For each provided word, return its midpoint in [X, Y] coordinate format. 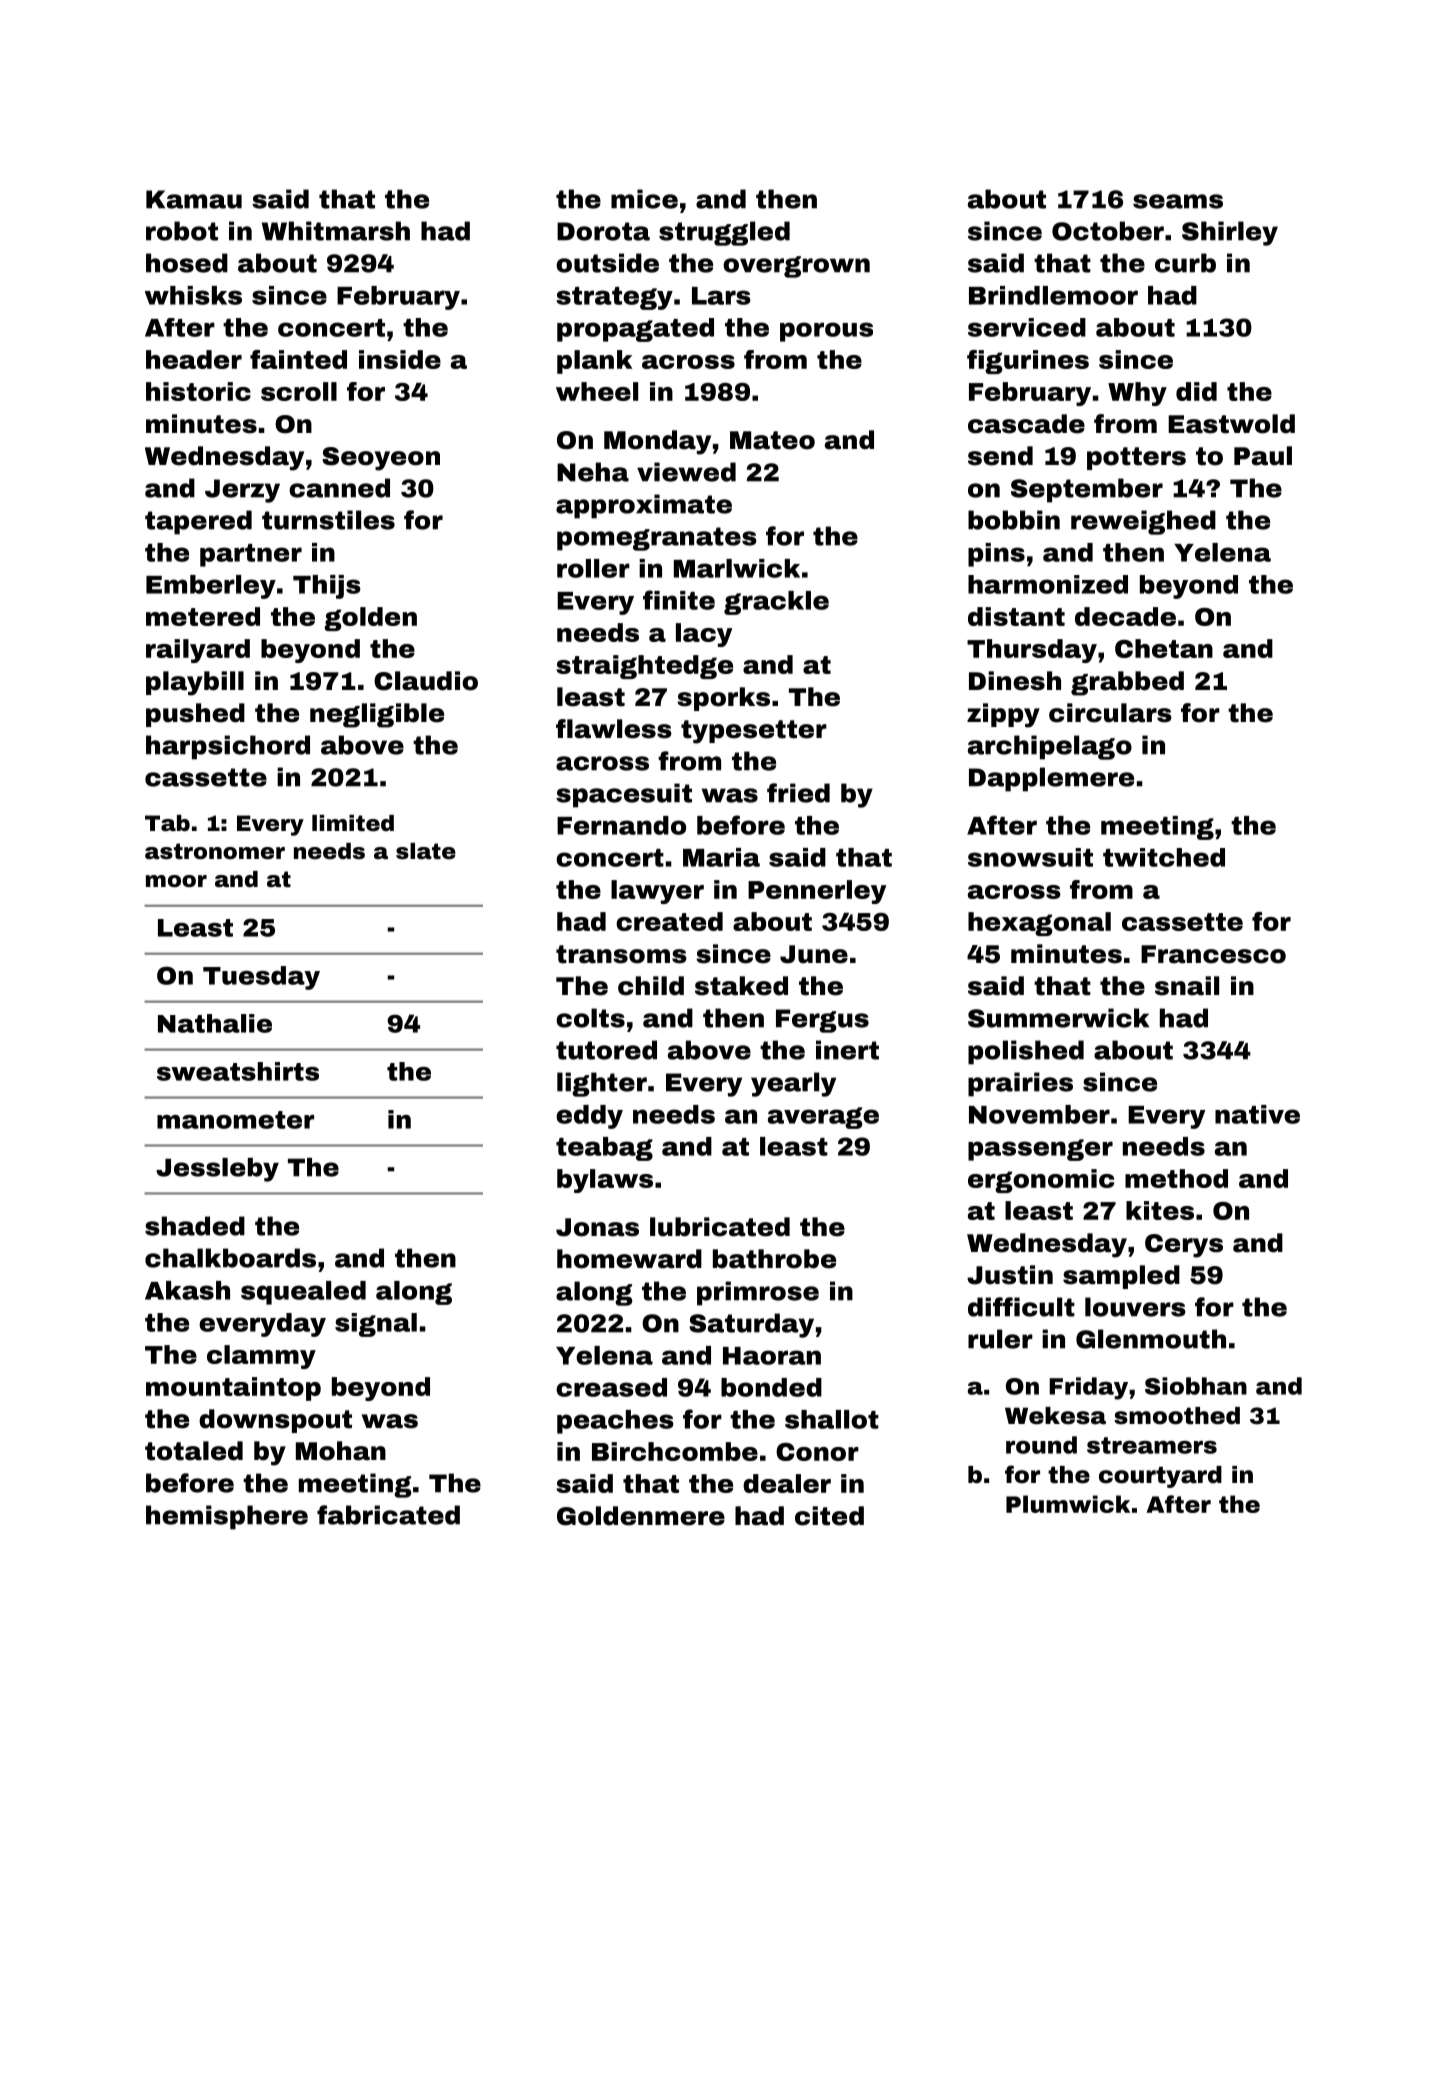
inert [847, 1050]
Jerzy [242, 491]
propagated [635, 330]
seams [1178, 201]
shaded [195, 1226]
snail [1187, 986]
